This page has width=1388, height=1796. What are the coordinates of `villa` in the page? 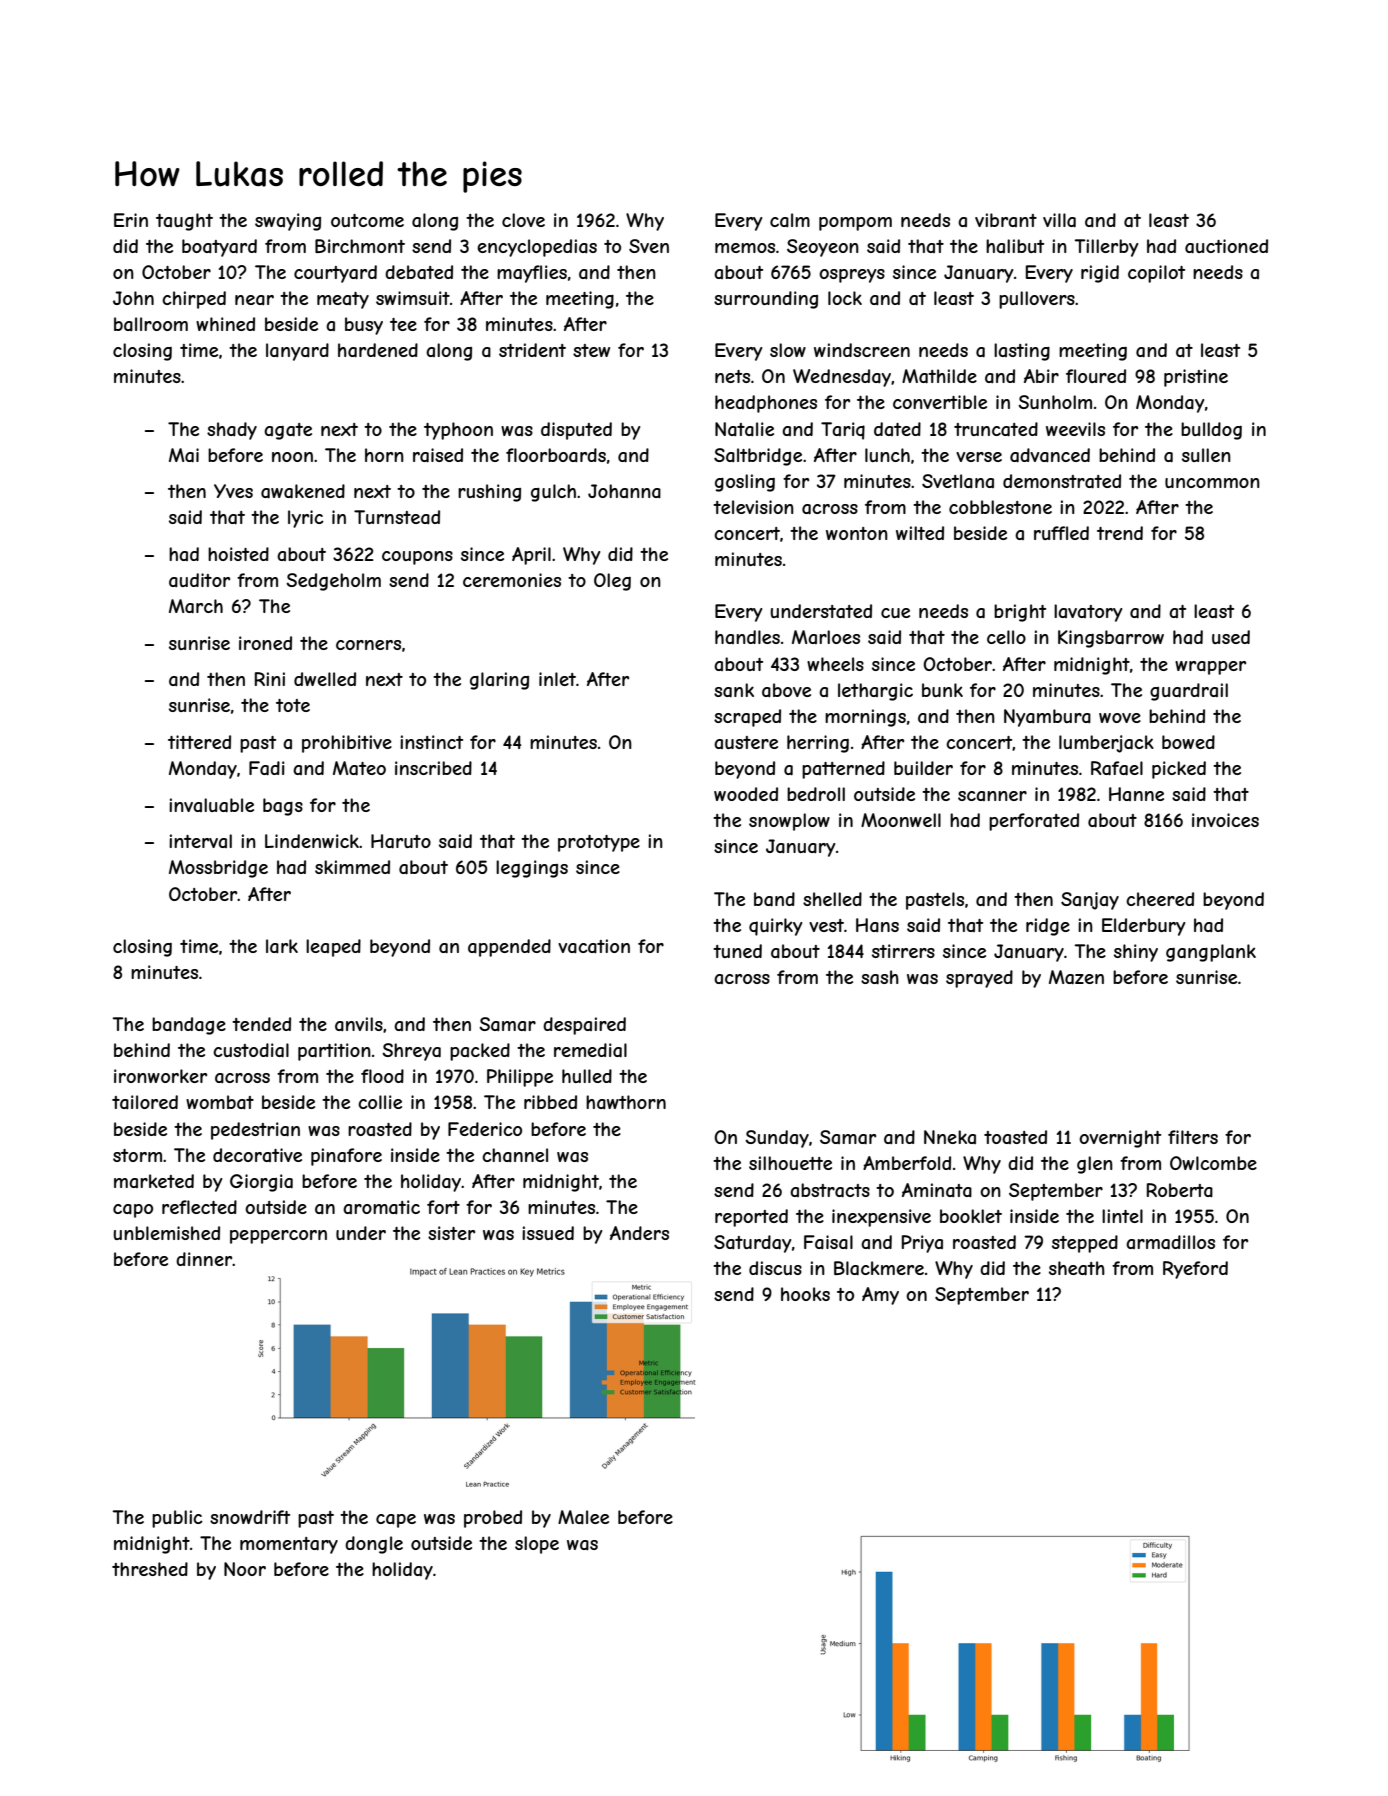 It's located at (1059, 220).
